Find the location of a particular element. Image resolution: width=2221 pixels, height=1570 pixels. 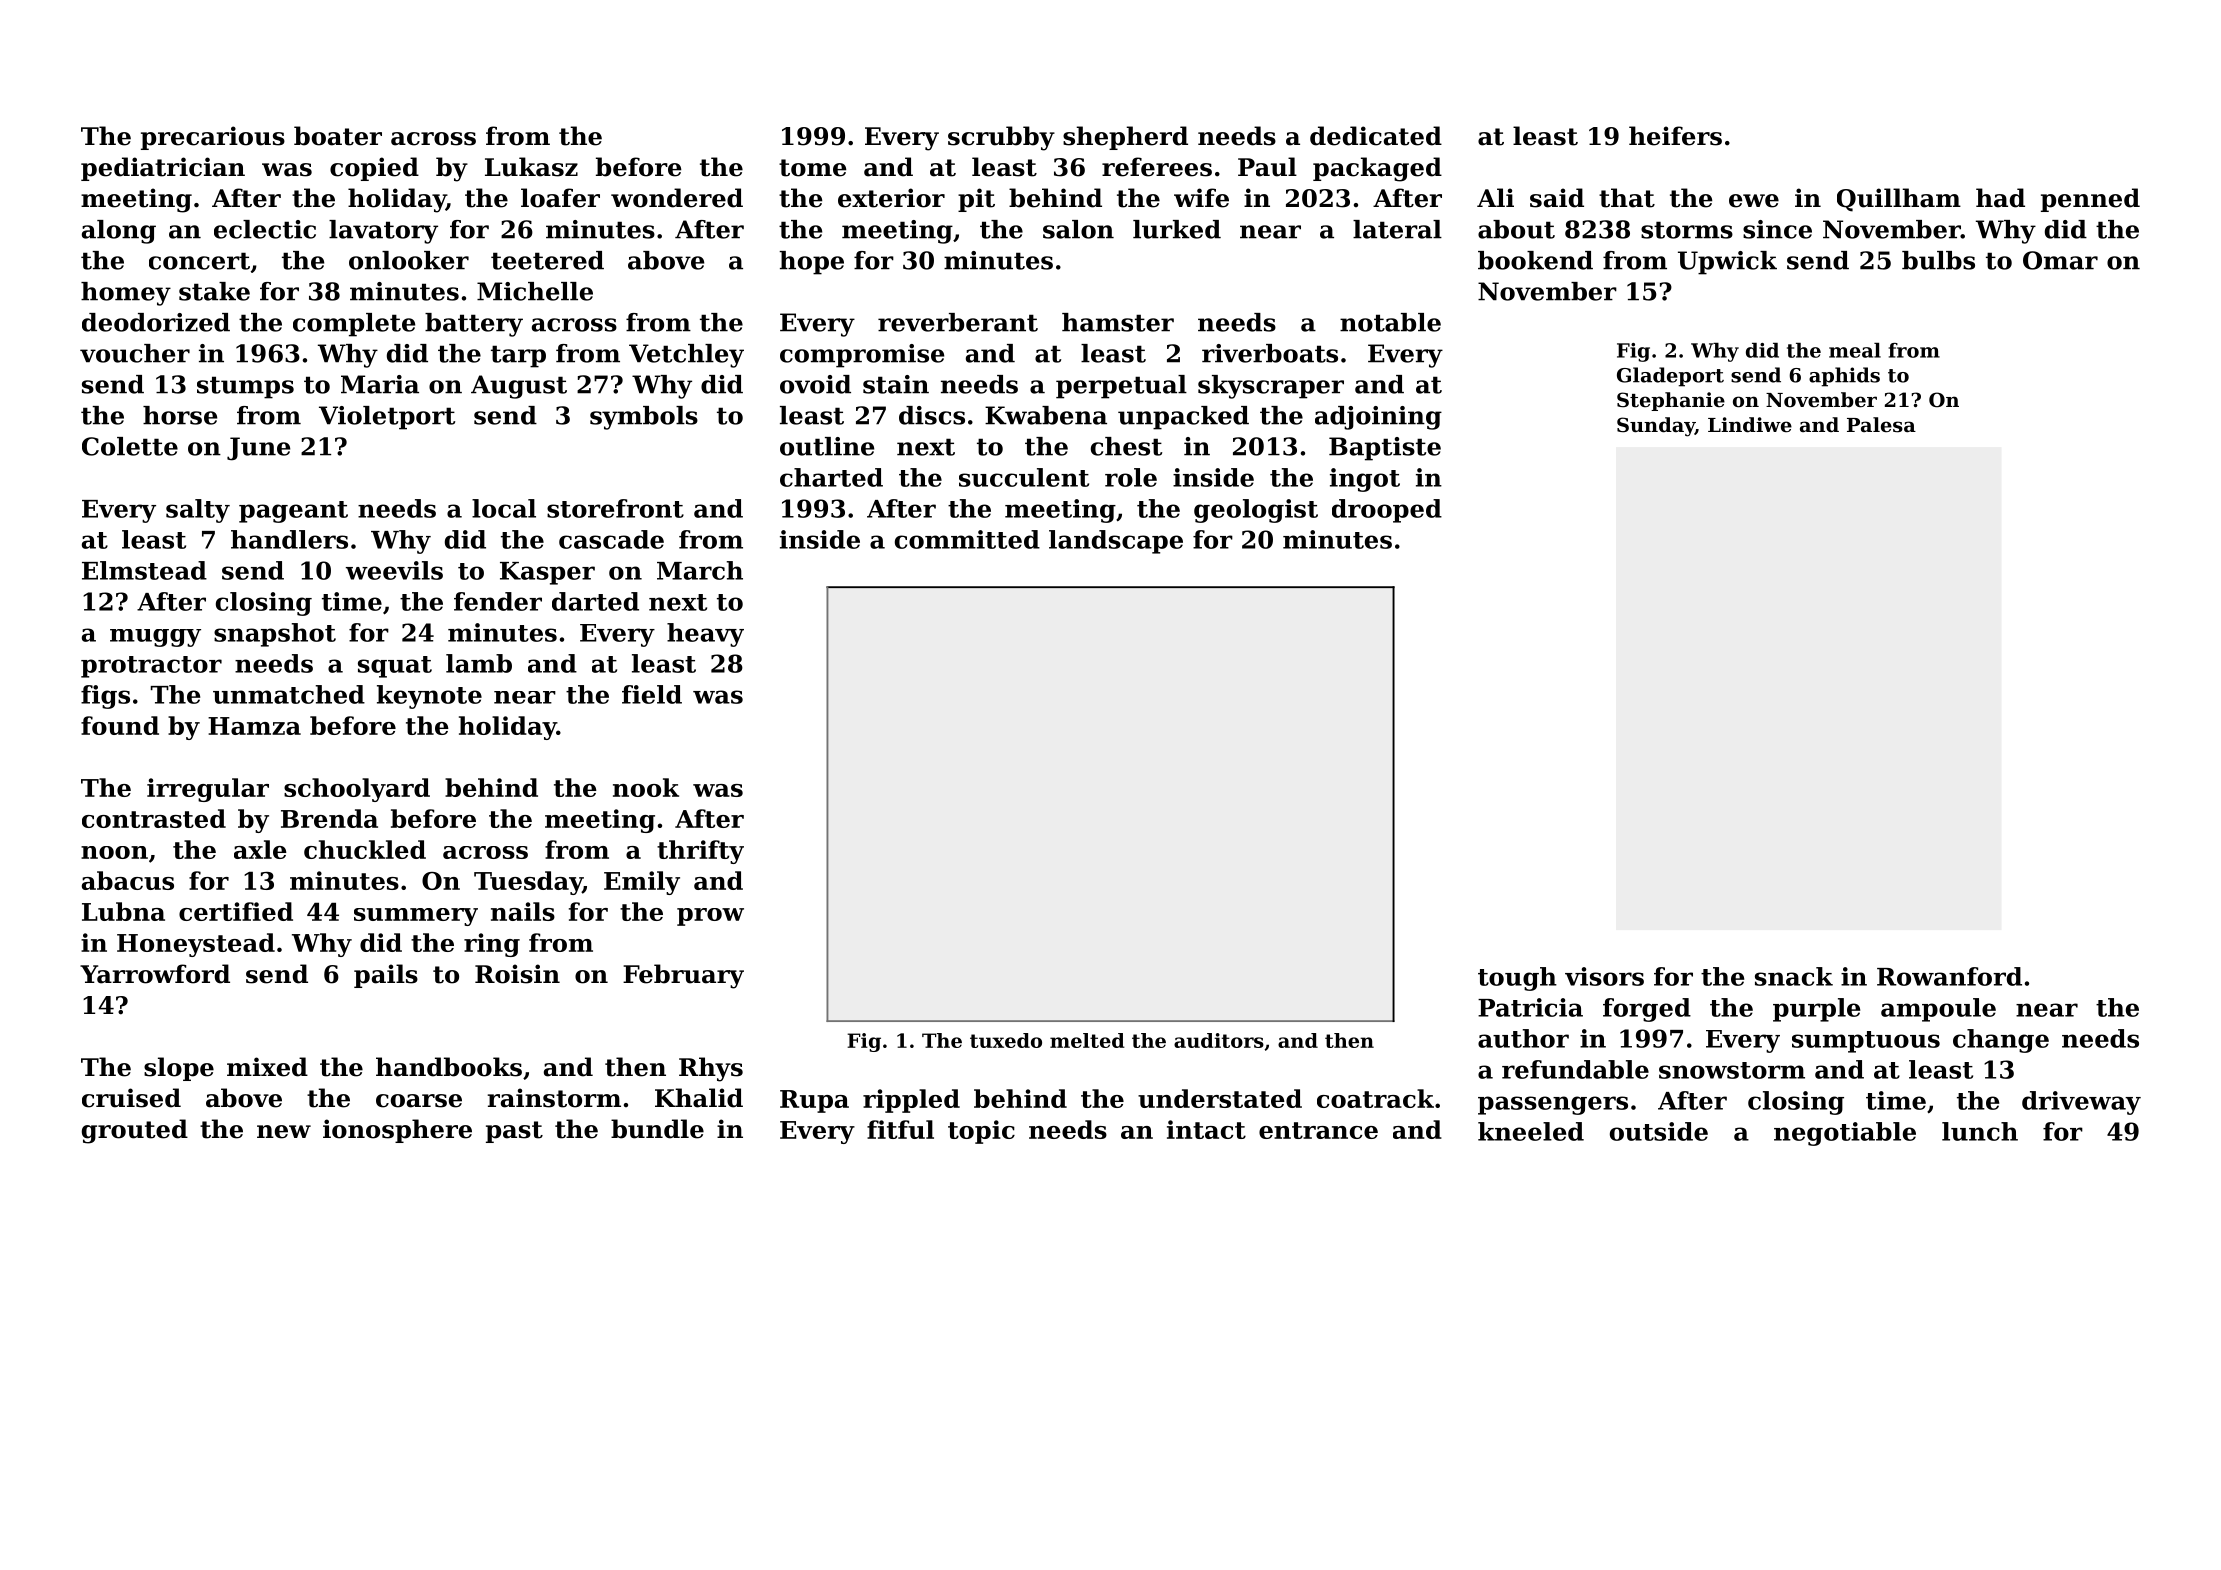

Rowanford is located at coordinates (1949, 976).
